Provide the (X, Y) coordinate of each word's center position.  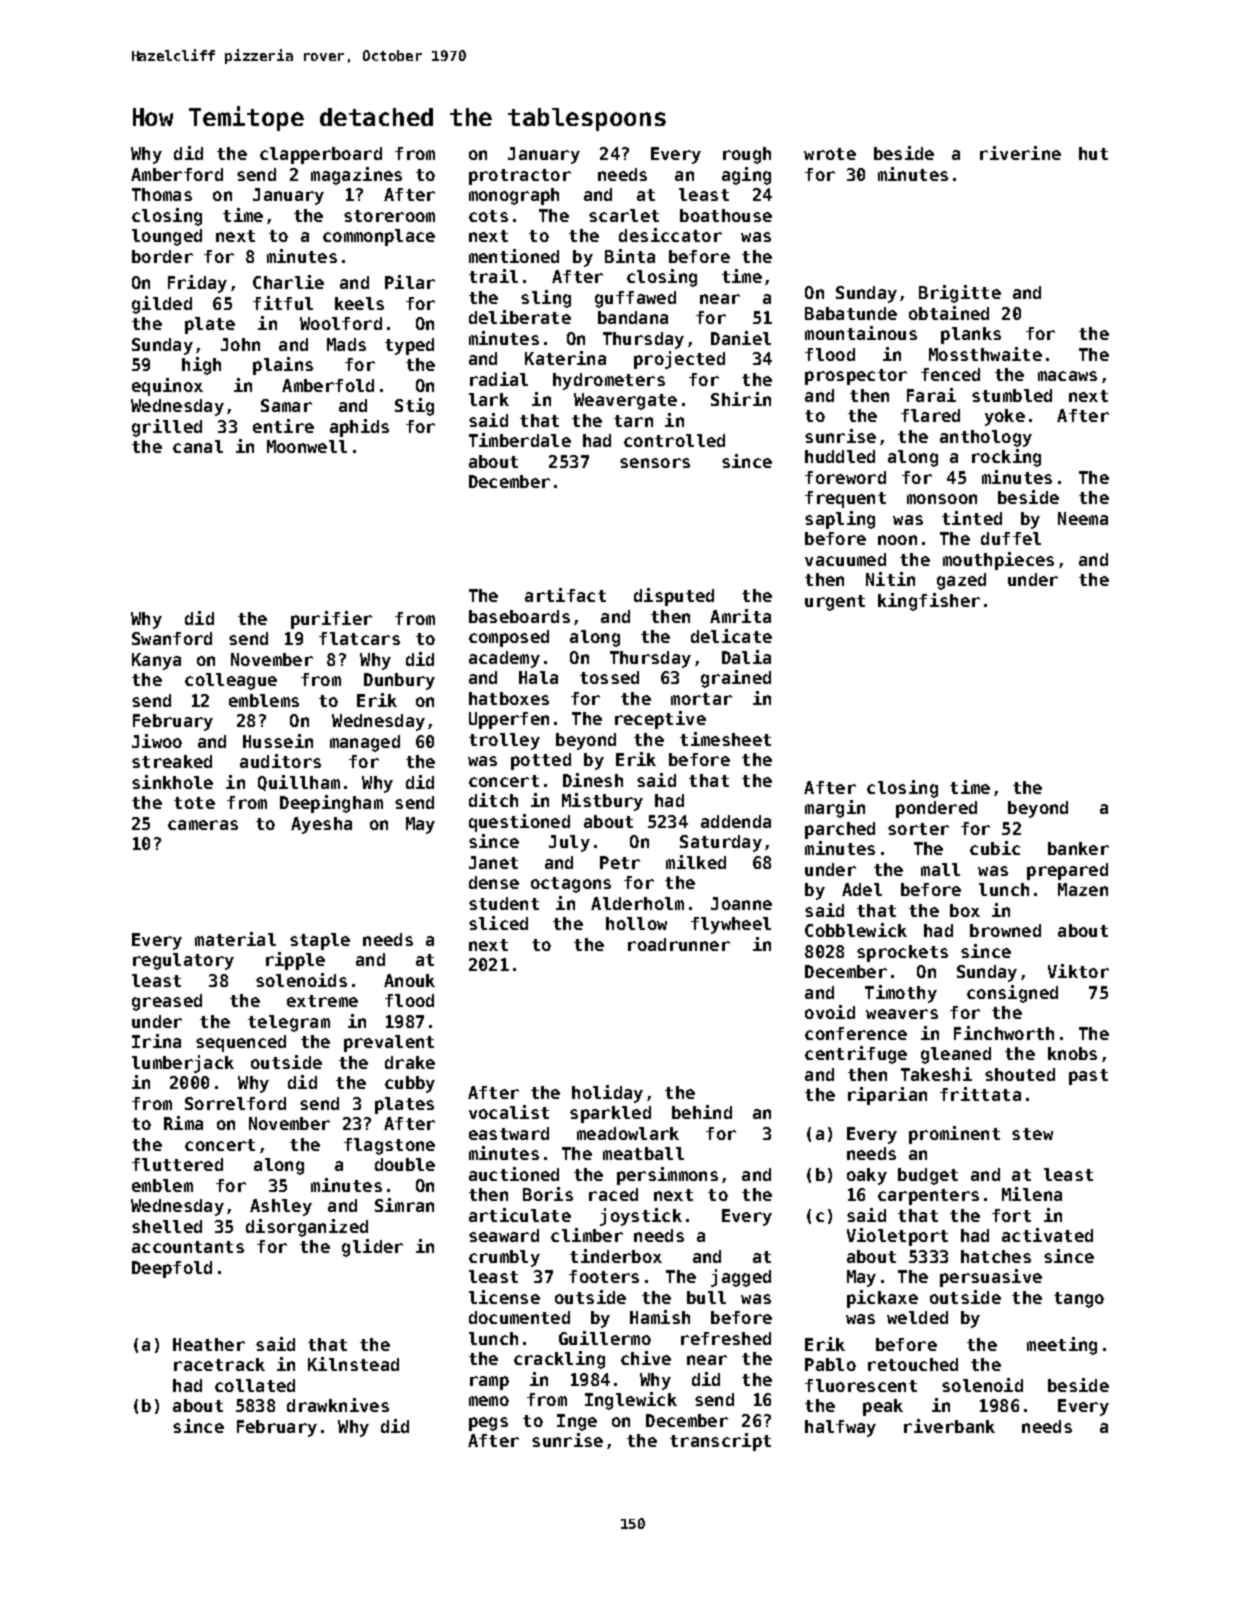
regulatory (183, 961)
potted (541, 761)
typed (409, 346)
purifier (331, 620)
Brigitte (960, 294)
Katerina (565, 358)
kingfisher (929, 602)
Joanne (741, 903)
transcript (720, 1442)
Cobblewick (856, 930)
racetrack (219, 1364)
